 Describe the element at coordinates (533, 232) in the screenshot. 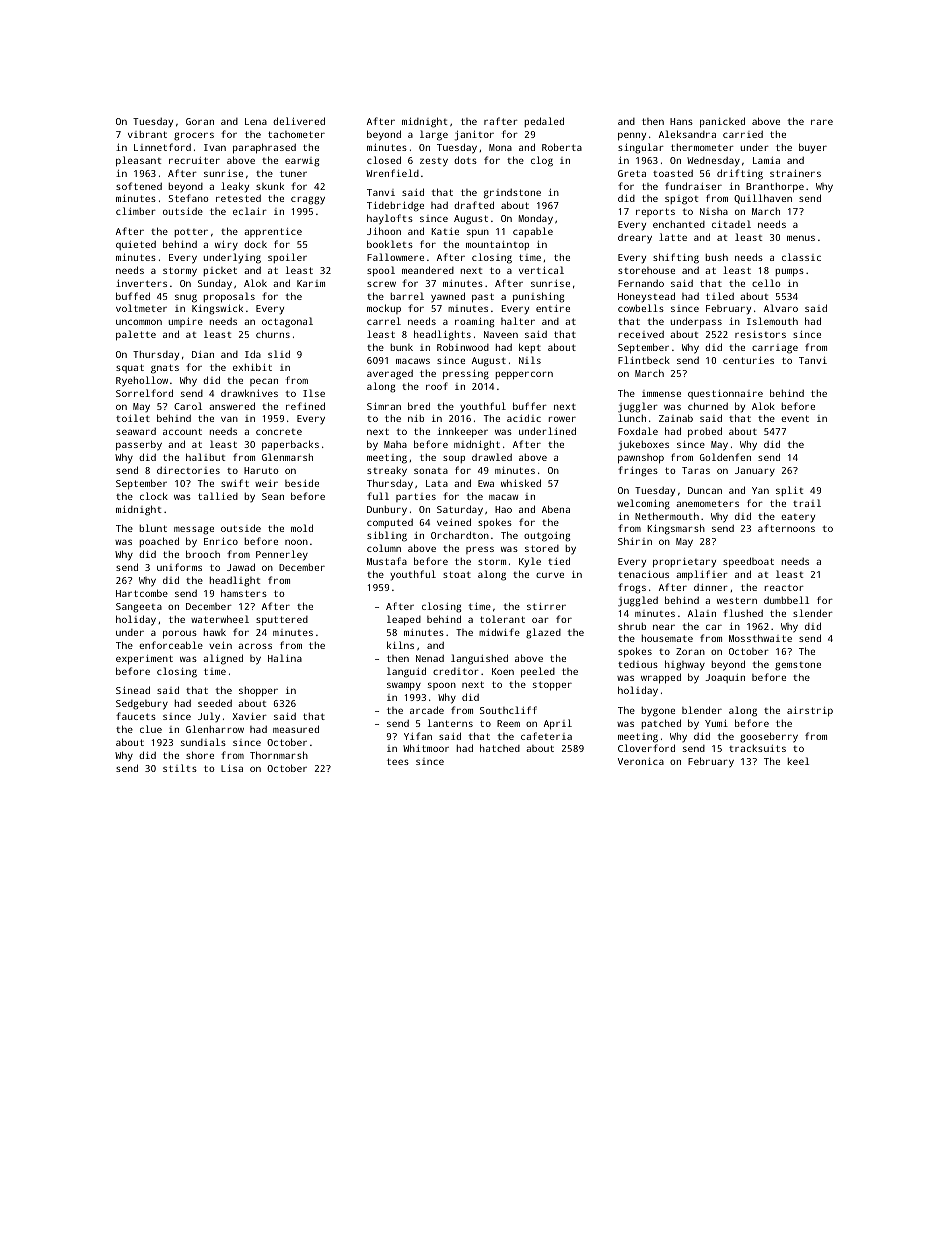

I see `capable` at that location.
